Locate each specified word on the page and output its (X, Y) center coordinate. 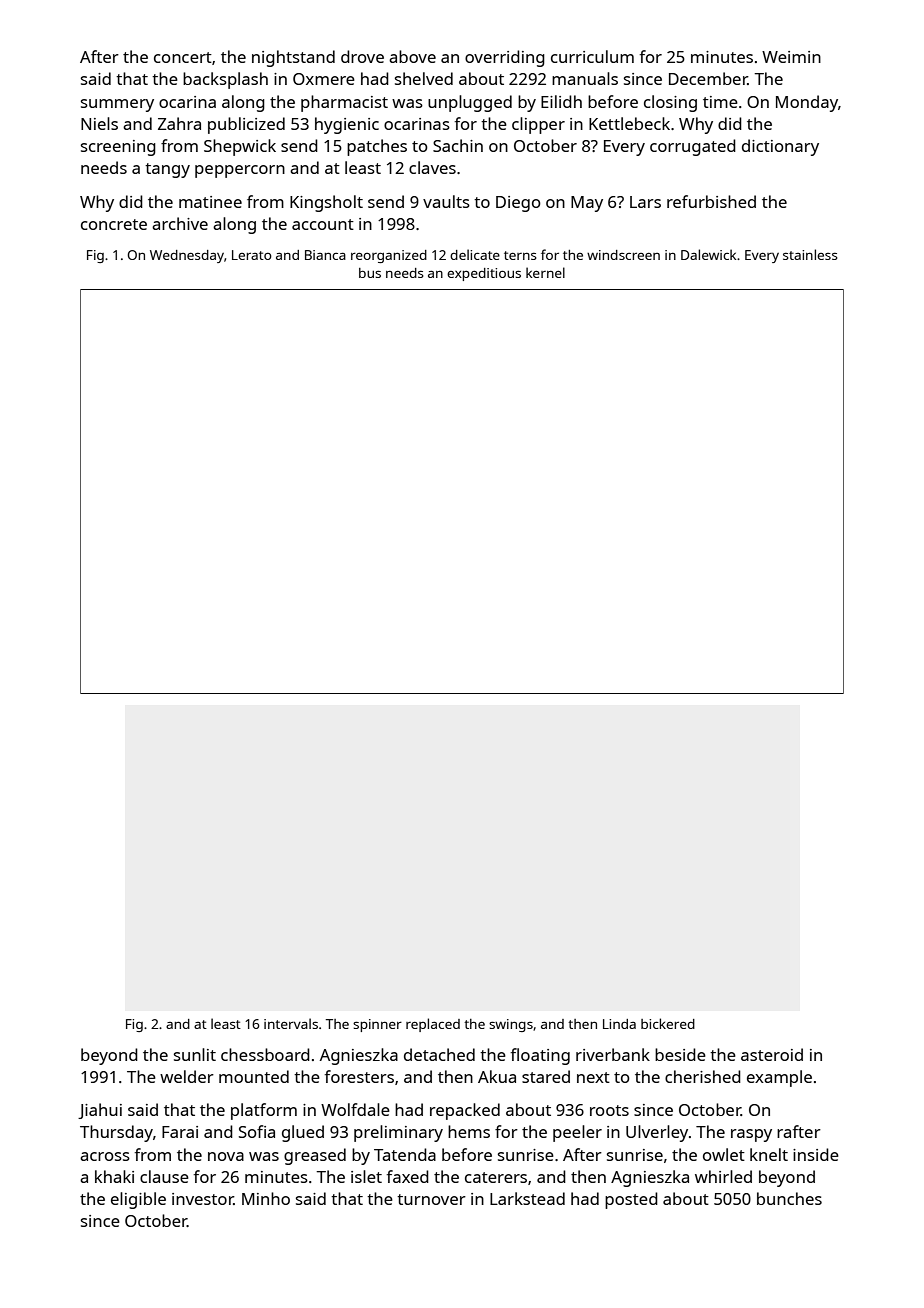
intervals (291, 1023)
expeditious (484, 274)
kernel (545, 272)
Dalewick (709, 254)
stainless (810, 254)
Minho (266, 1198)
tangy (167, 170)
